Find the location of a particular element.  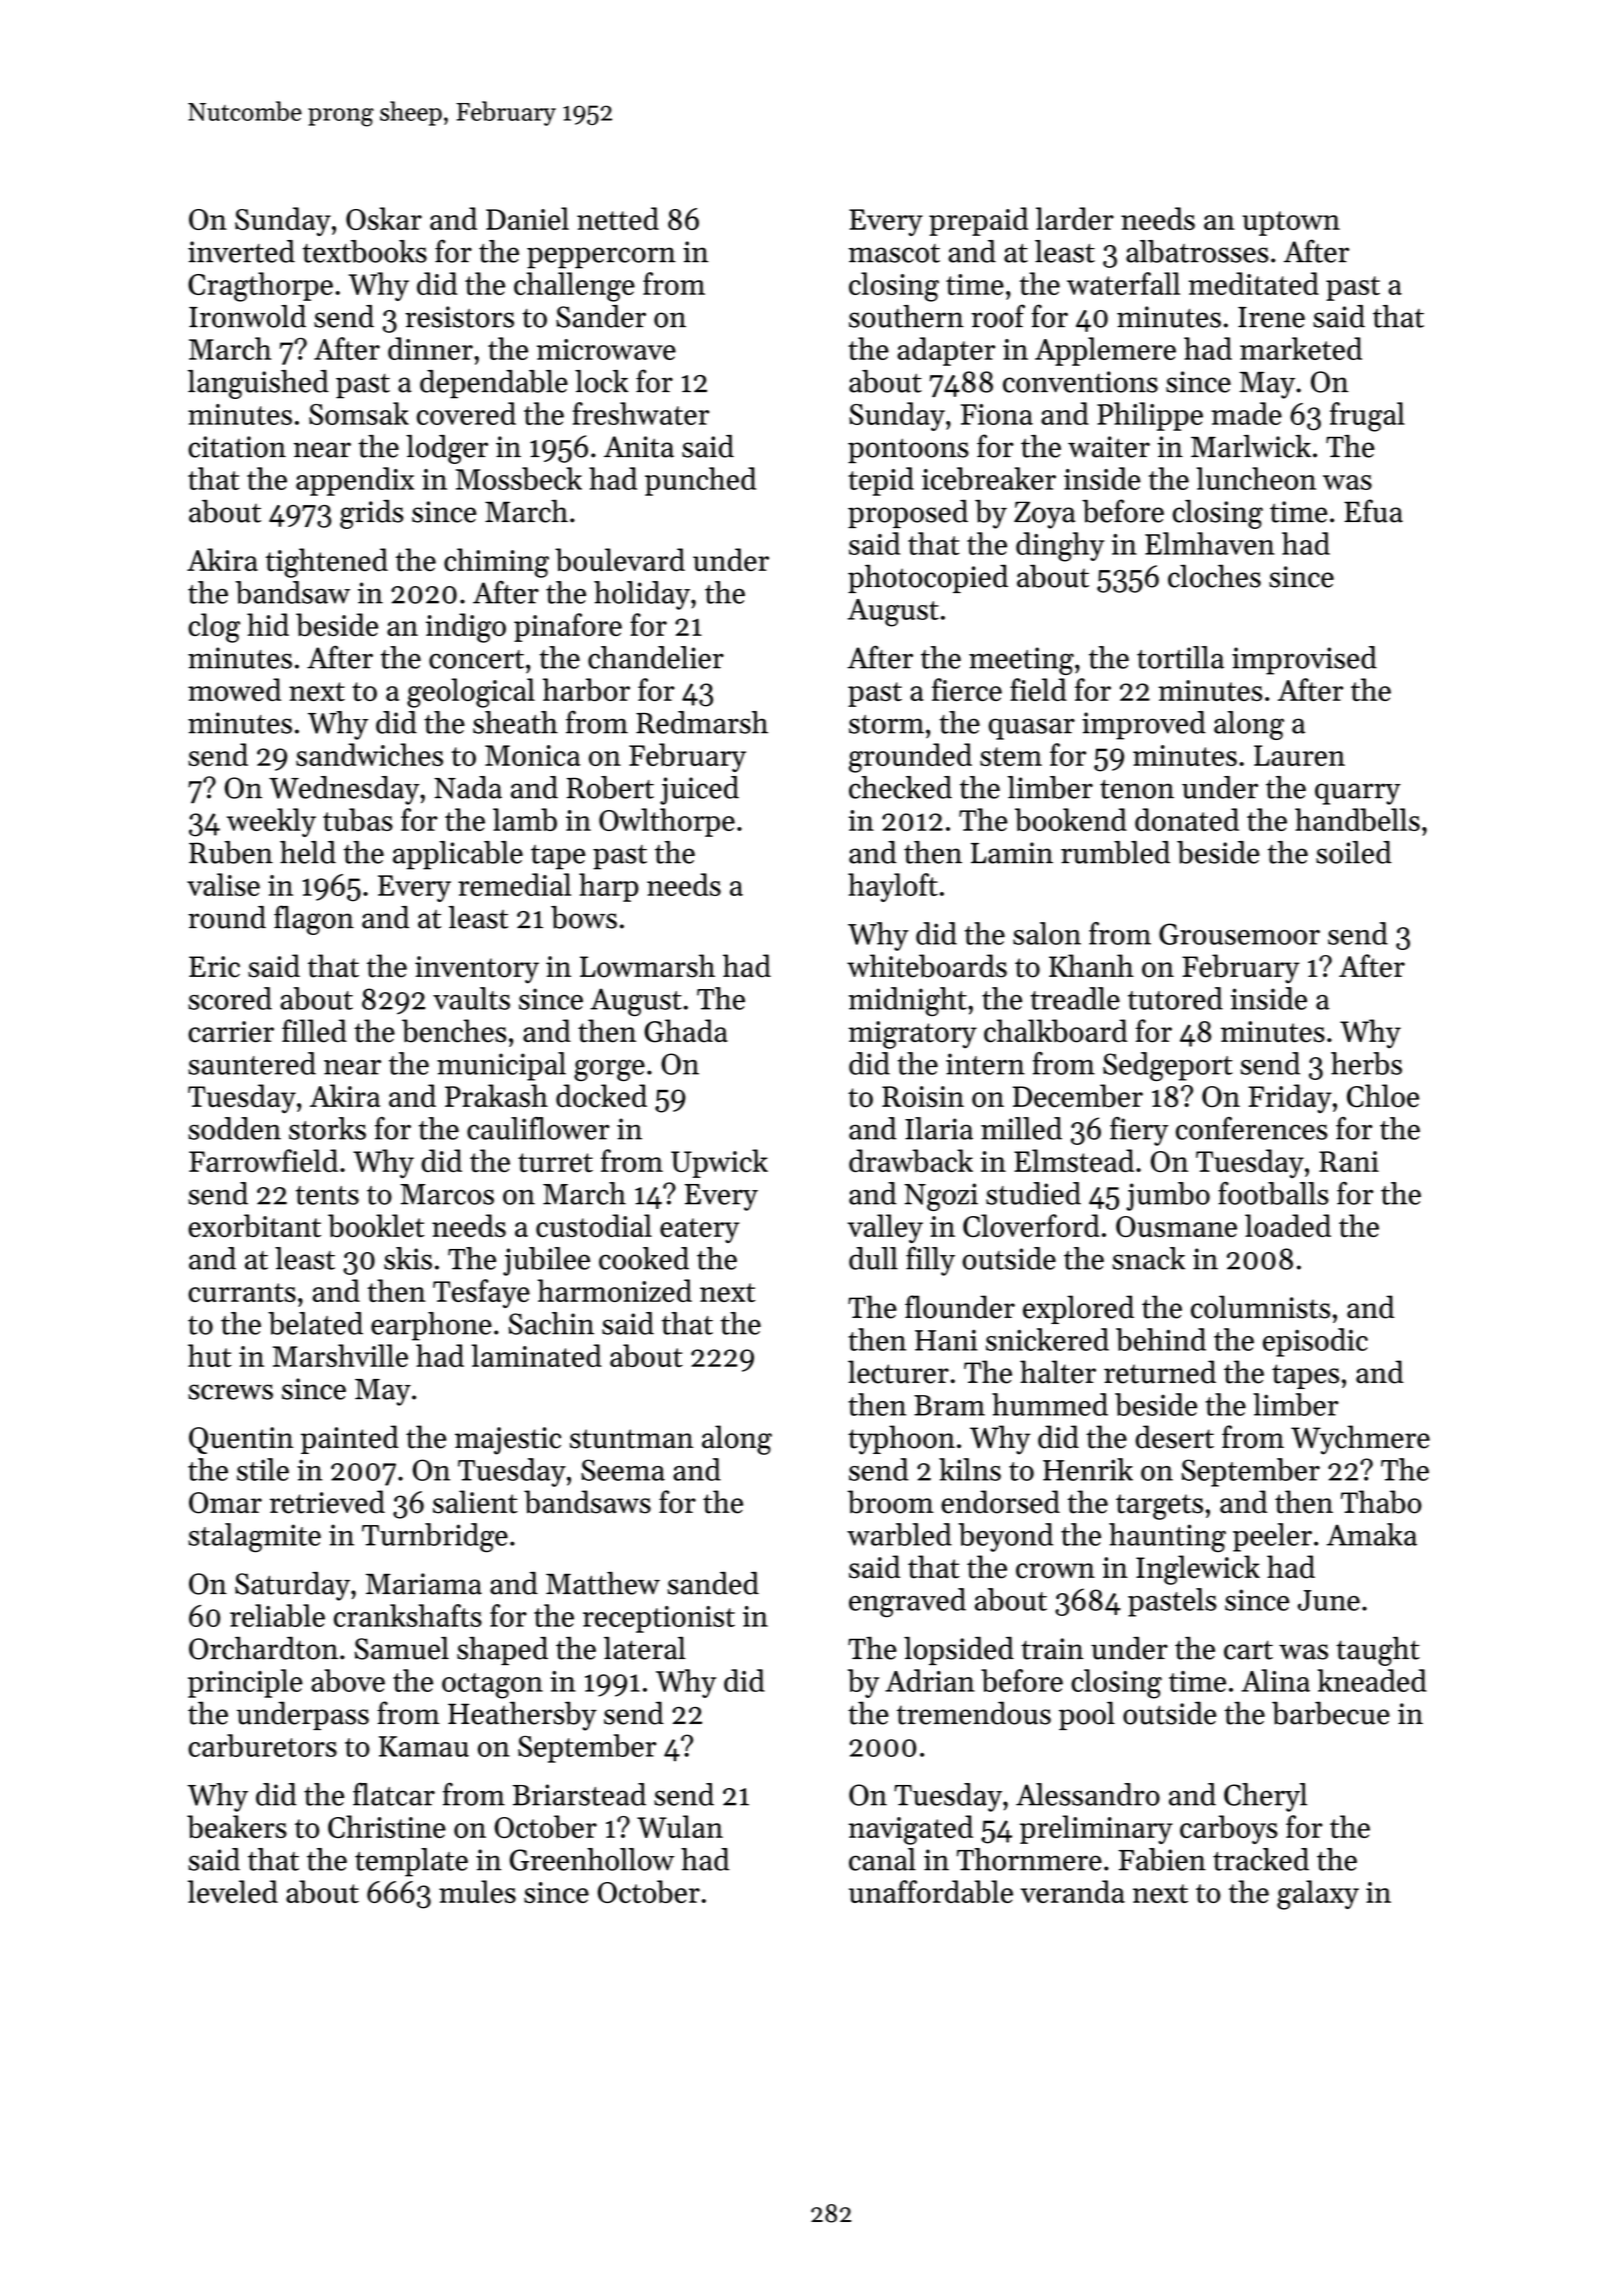

Adrian is located at coordinates (930, 1680).
